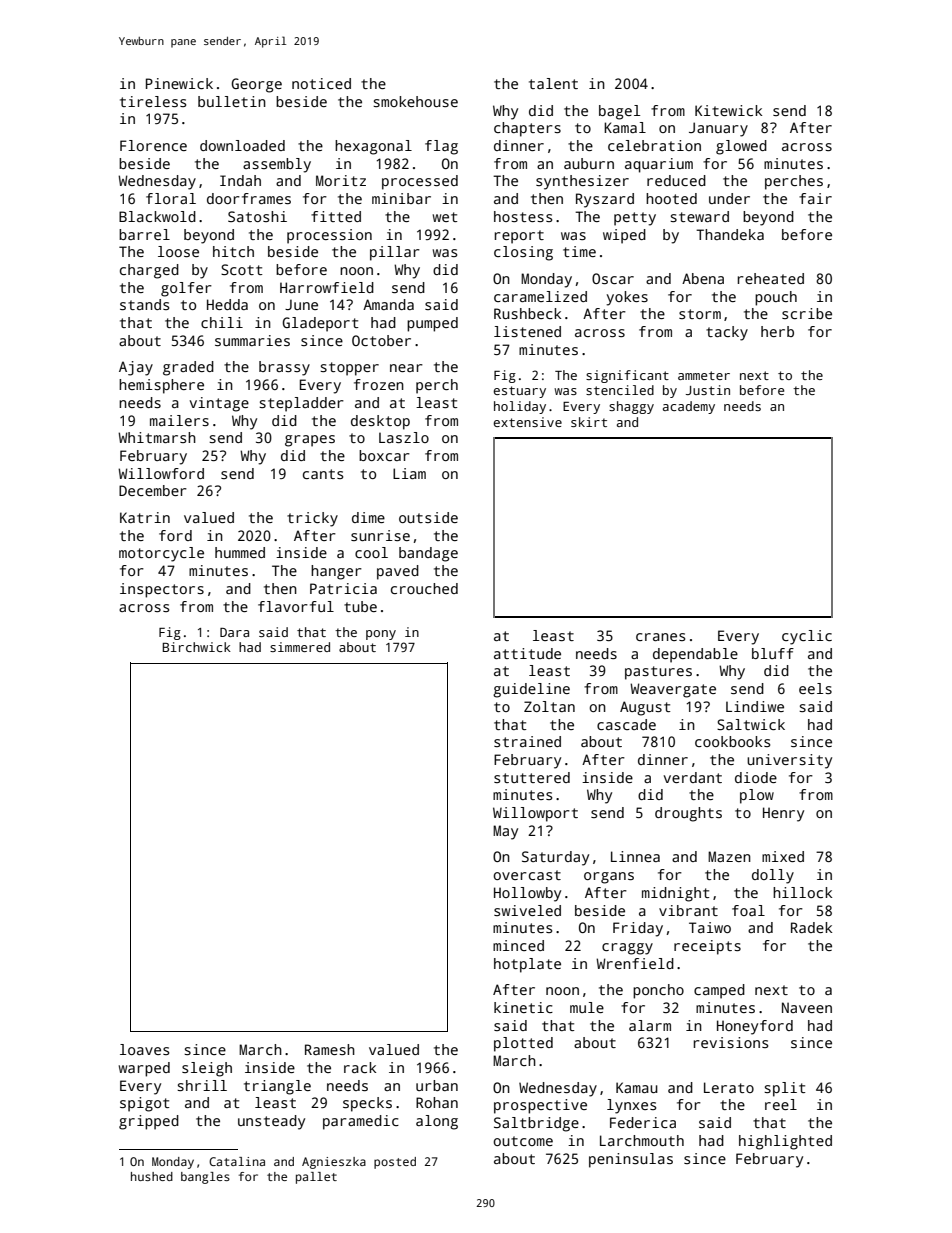 The width and height of the document is (952, 1233). I want to click on bagel, so click(619, 112).
